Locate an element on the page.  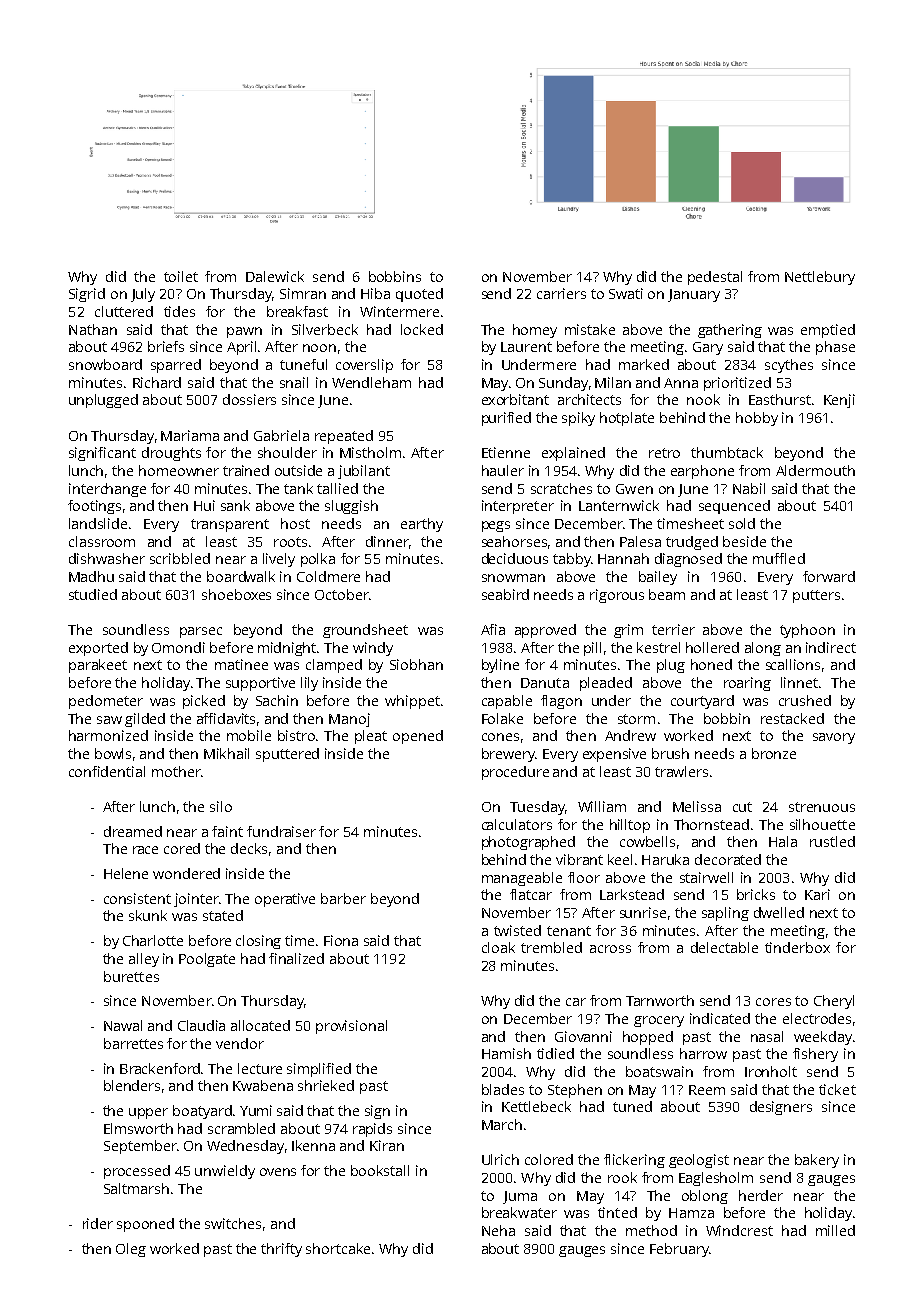
pleat is located at coordinates (371, 737).
